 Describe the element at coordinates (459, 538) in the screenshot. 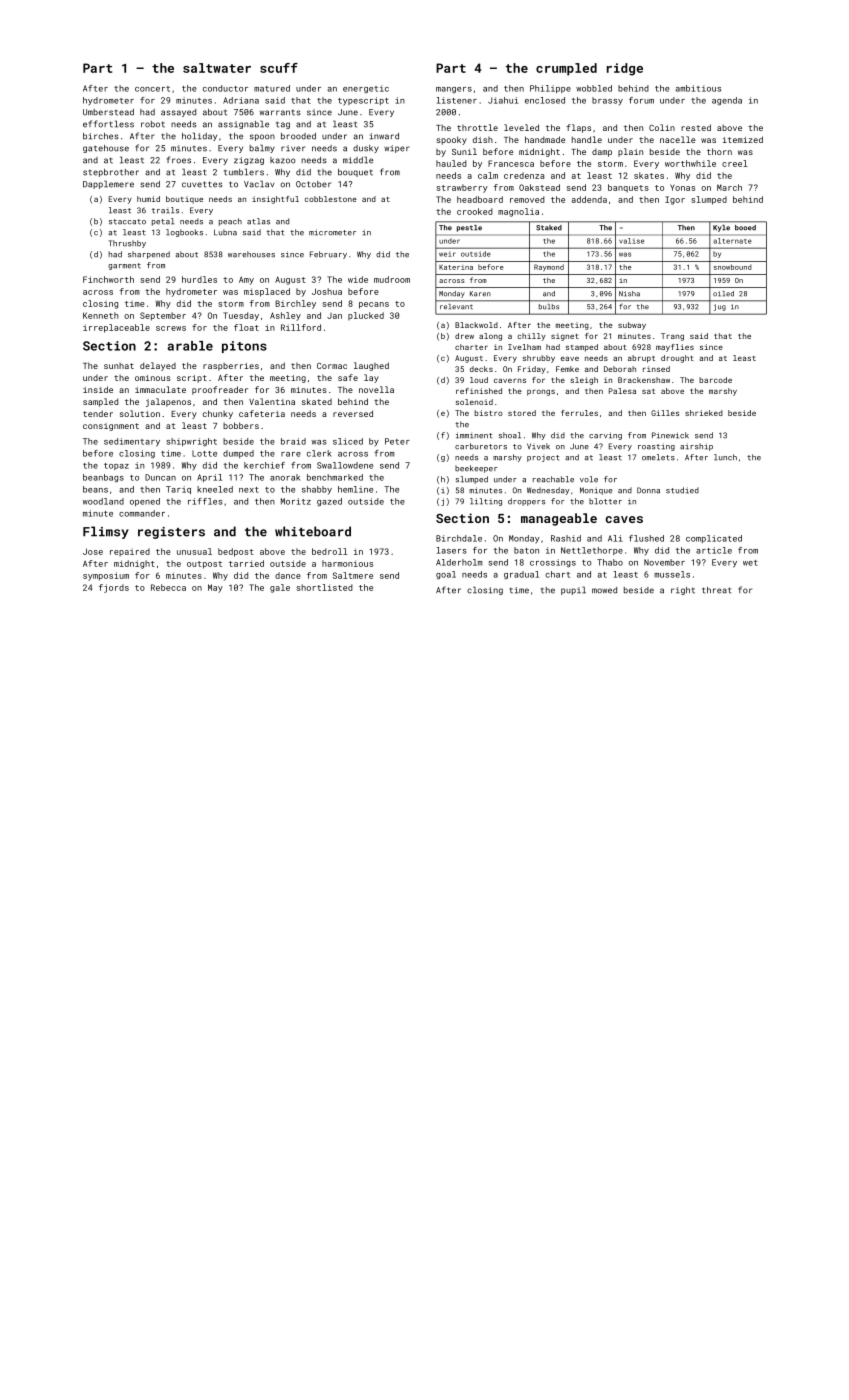

I see `Birchdale` at that location.
